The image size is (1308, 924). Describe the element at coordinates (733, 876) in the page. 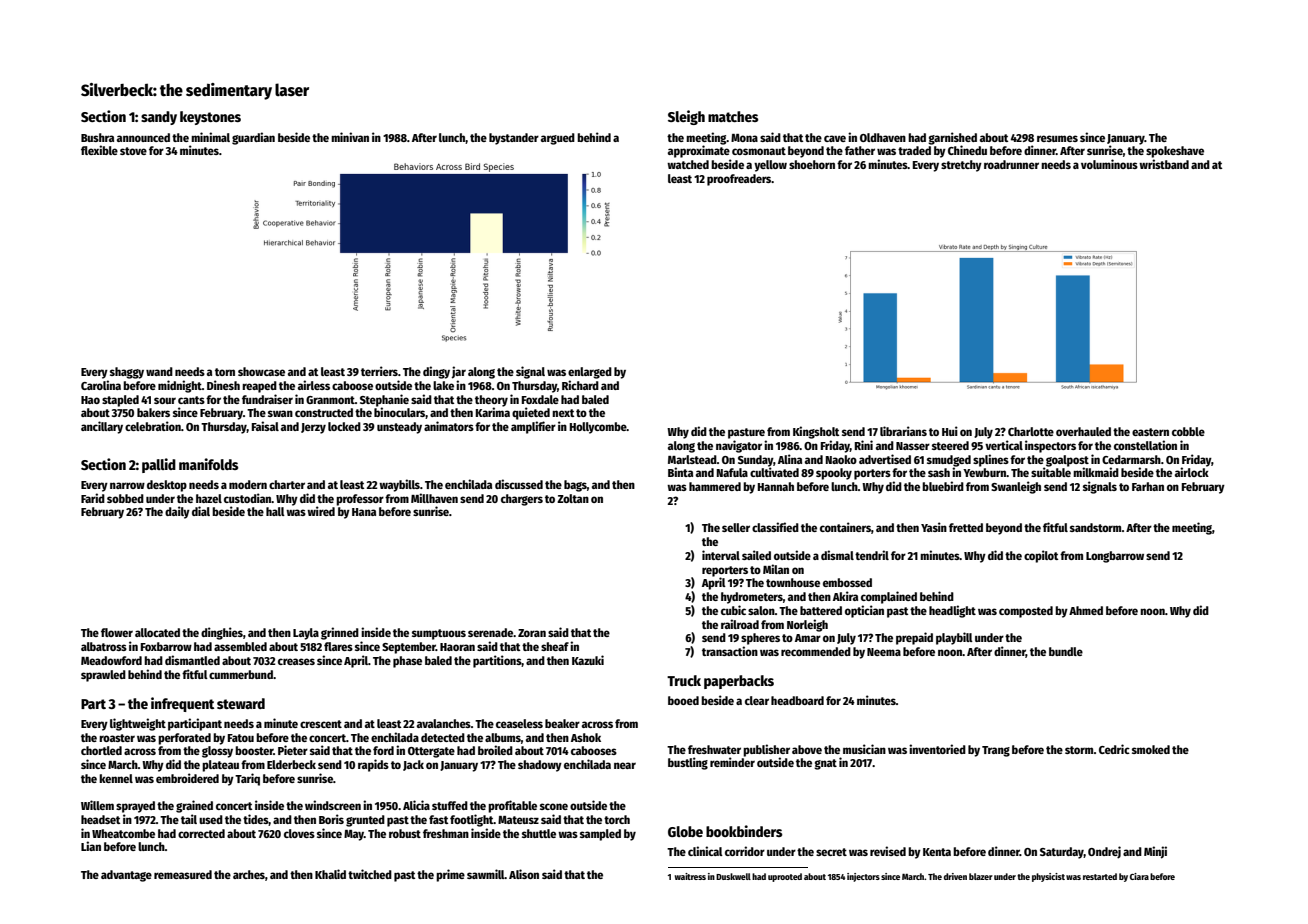

I see `Duskwell` at that location.
